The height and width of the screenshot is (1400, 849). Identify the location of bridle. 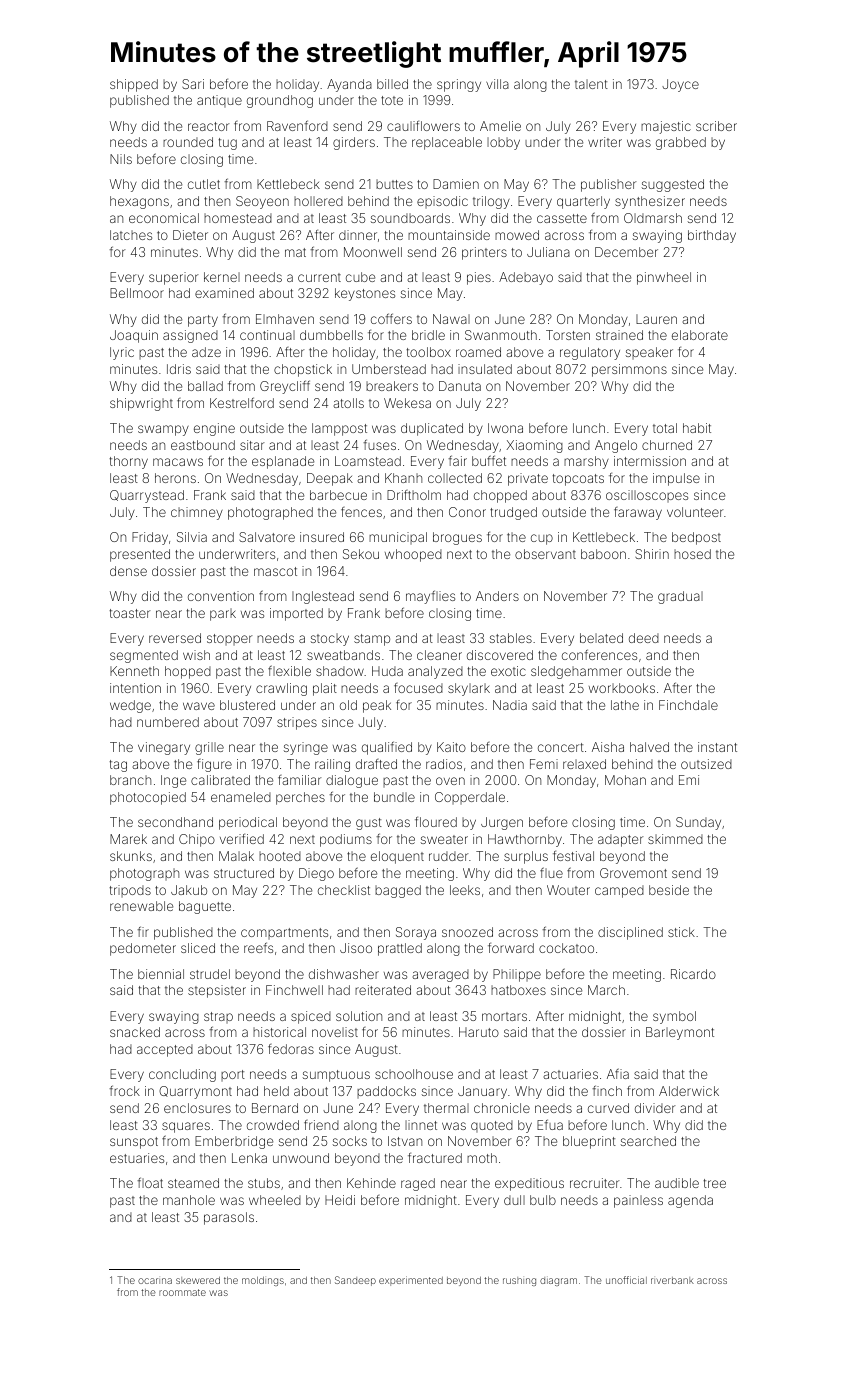
(428, 335).
